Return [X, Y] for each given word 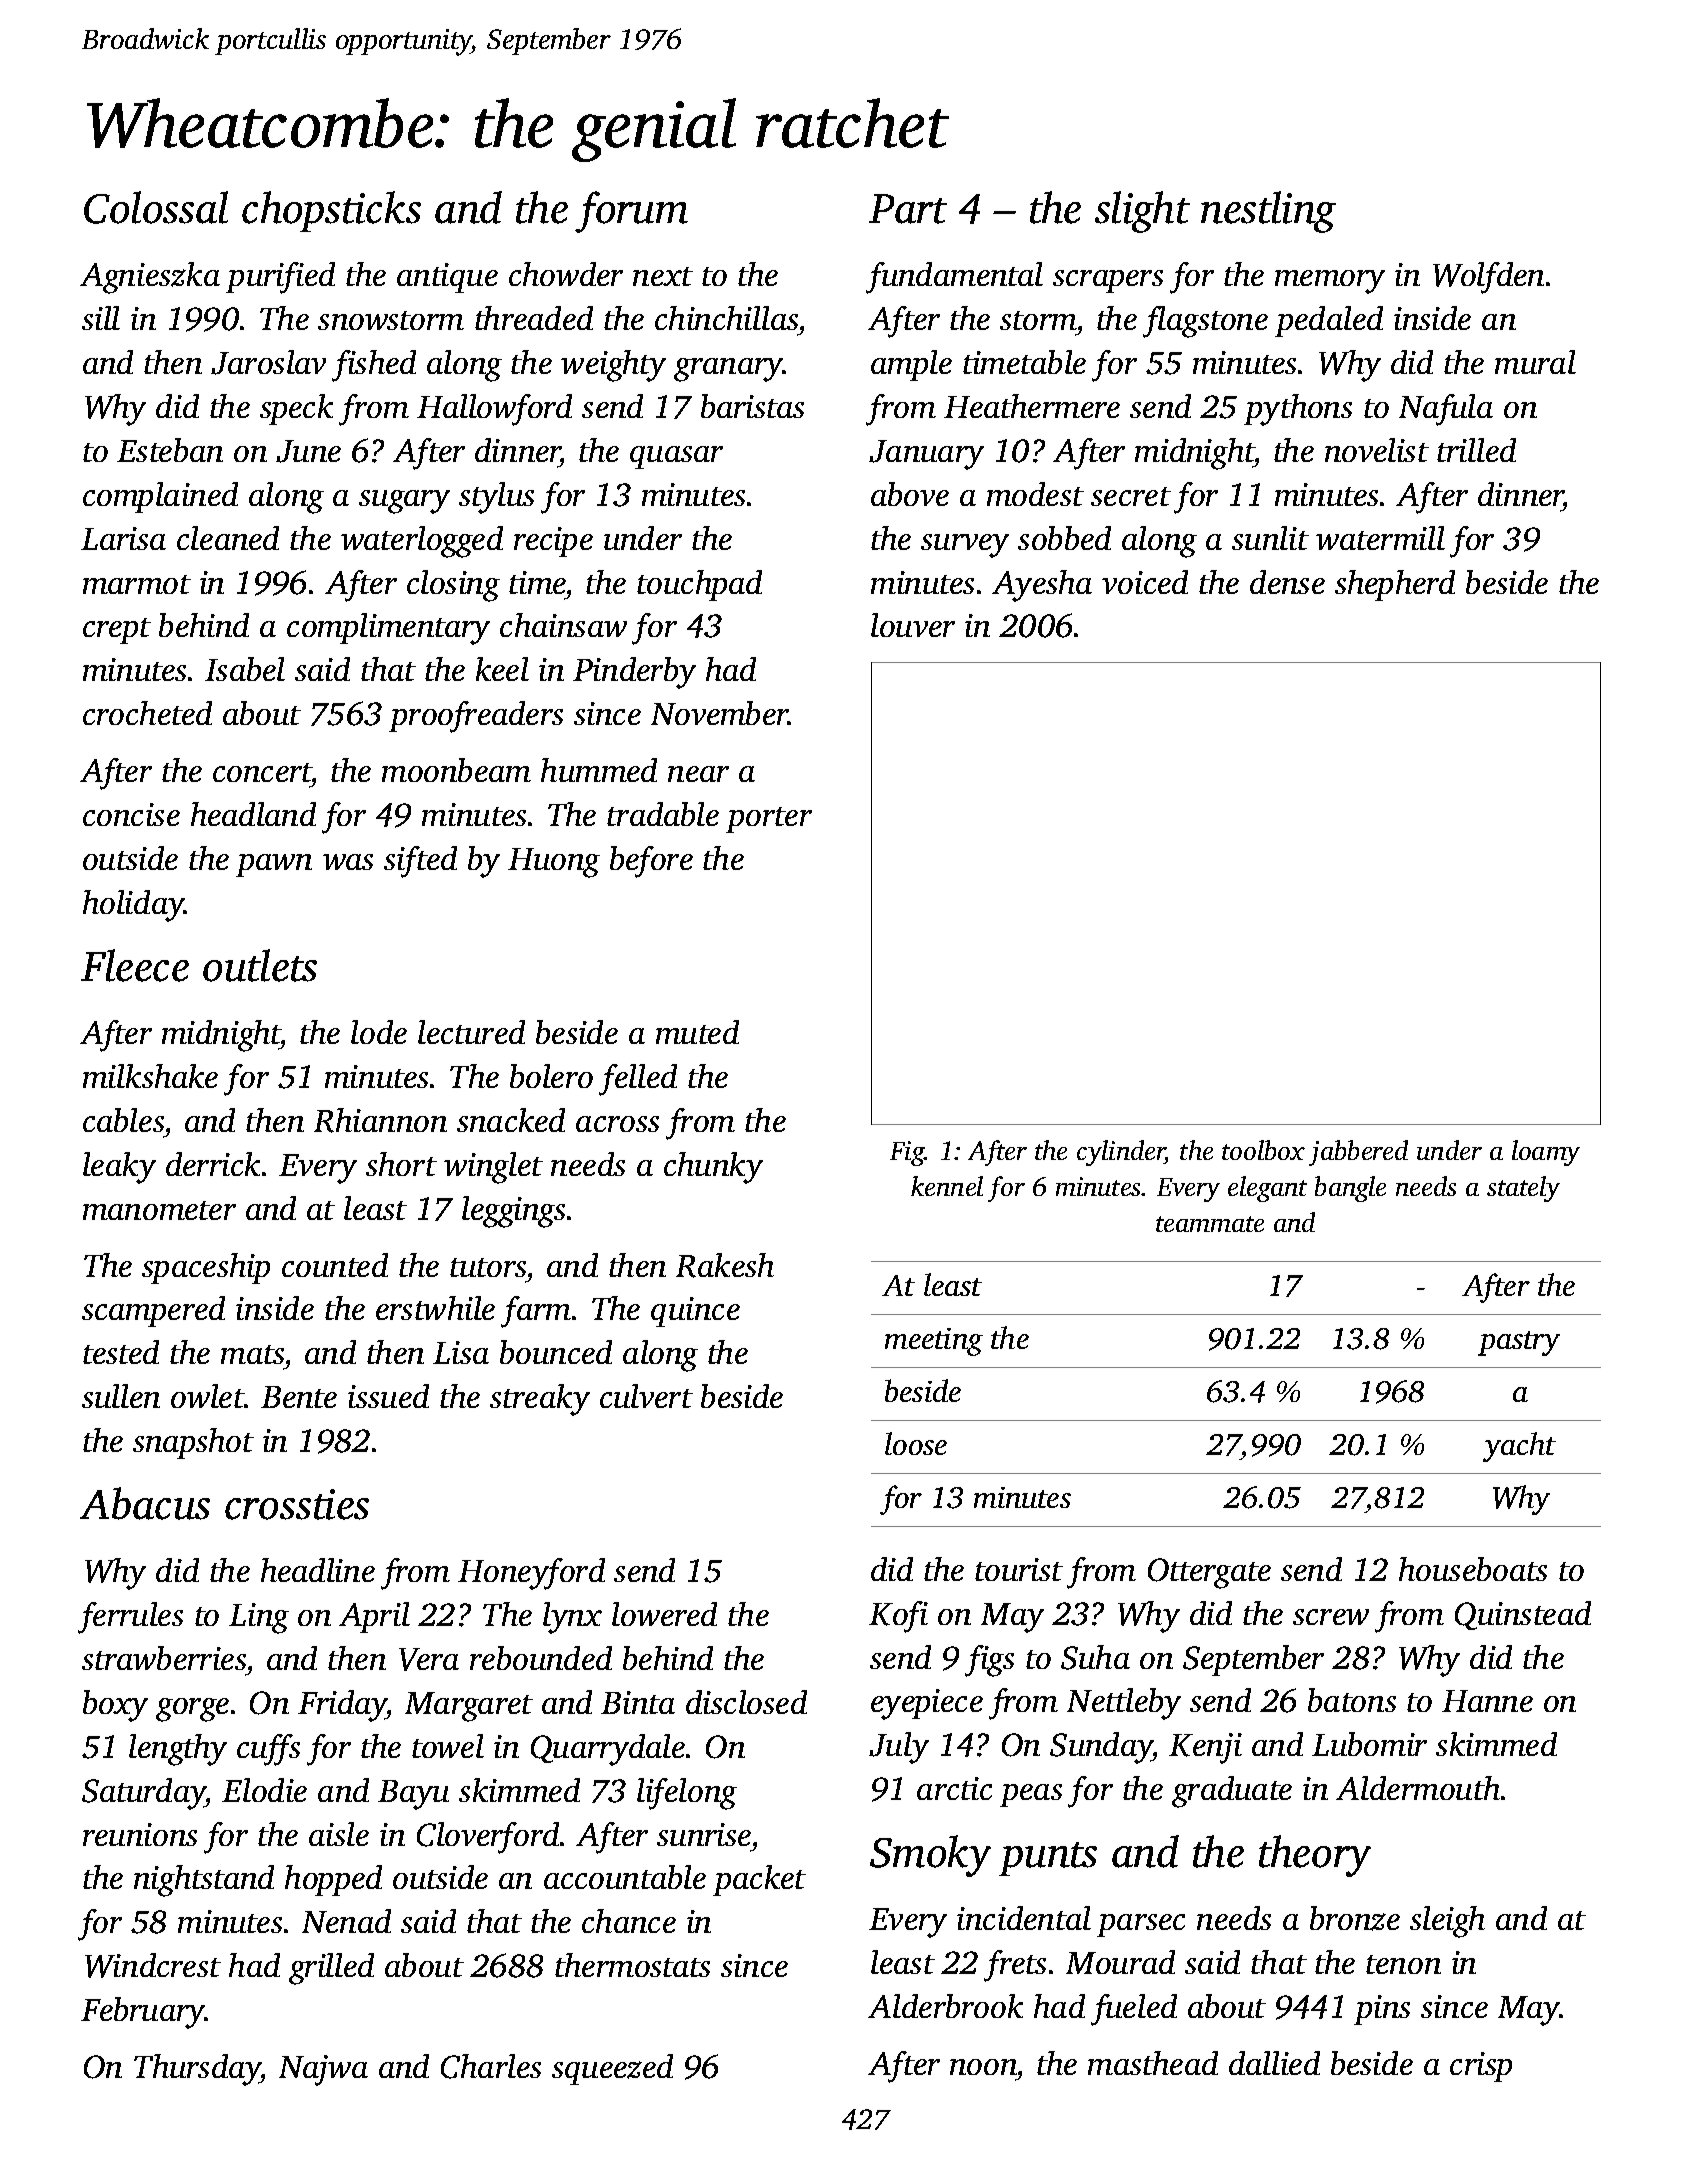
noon [983, 2067]
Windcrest [153, 1965]
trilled [1476, 450]
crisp [1481, 2067]
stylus [496, 498]
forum [631, 212]
